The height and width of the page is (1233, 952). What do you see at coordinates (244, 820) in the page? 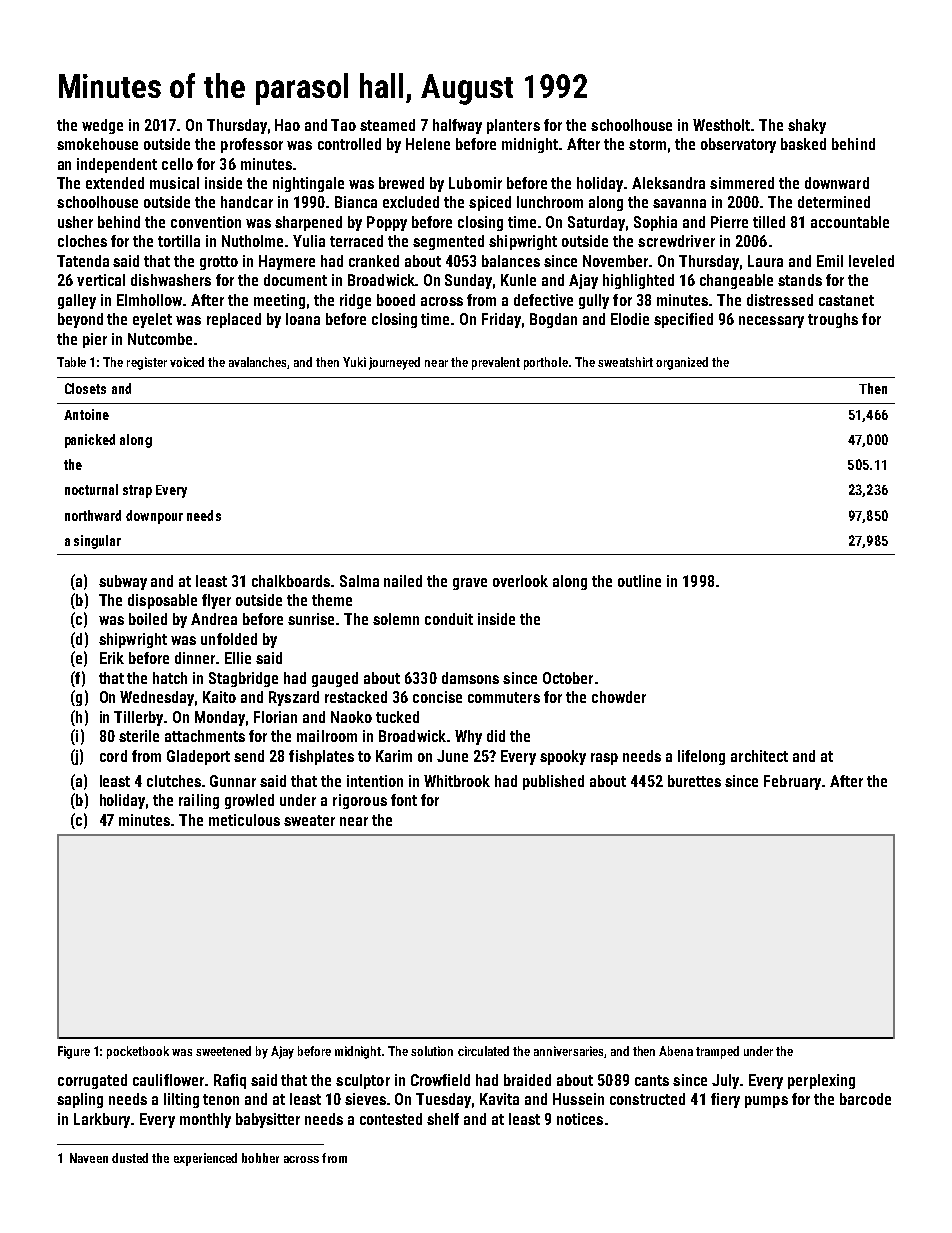
I see `meticulous` at bounding box center [244, 820].
